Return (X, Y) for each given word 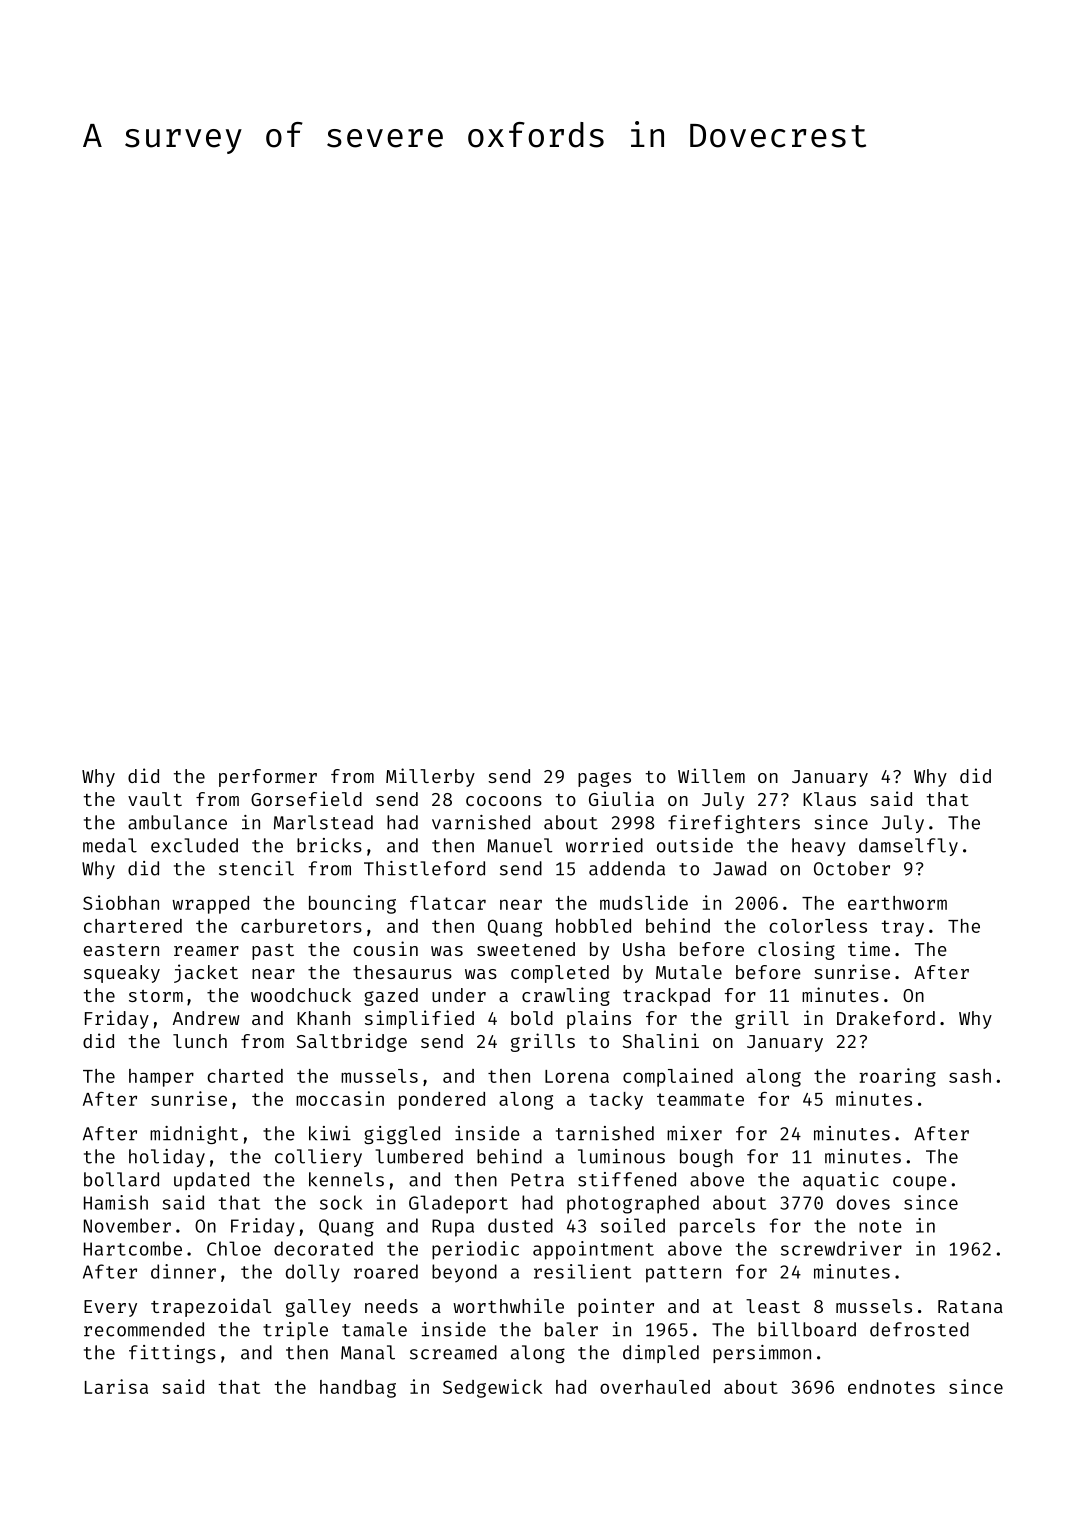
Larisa (116, 1386)
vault (155, 799)
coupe (920, 1183)
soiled (633, 1225)
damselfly (908, 847)
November (127, 1225)
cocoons (504, 801)
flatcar (448, 903)
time (869, 948)
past (273, 952)
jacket (206, 973)
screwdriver (841, 1248)
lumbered (419, 1156)
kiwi (330, 1133)
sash (970, 1076)
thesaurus (402, 972)
